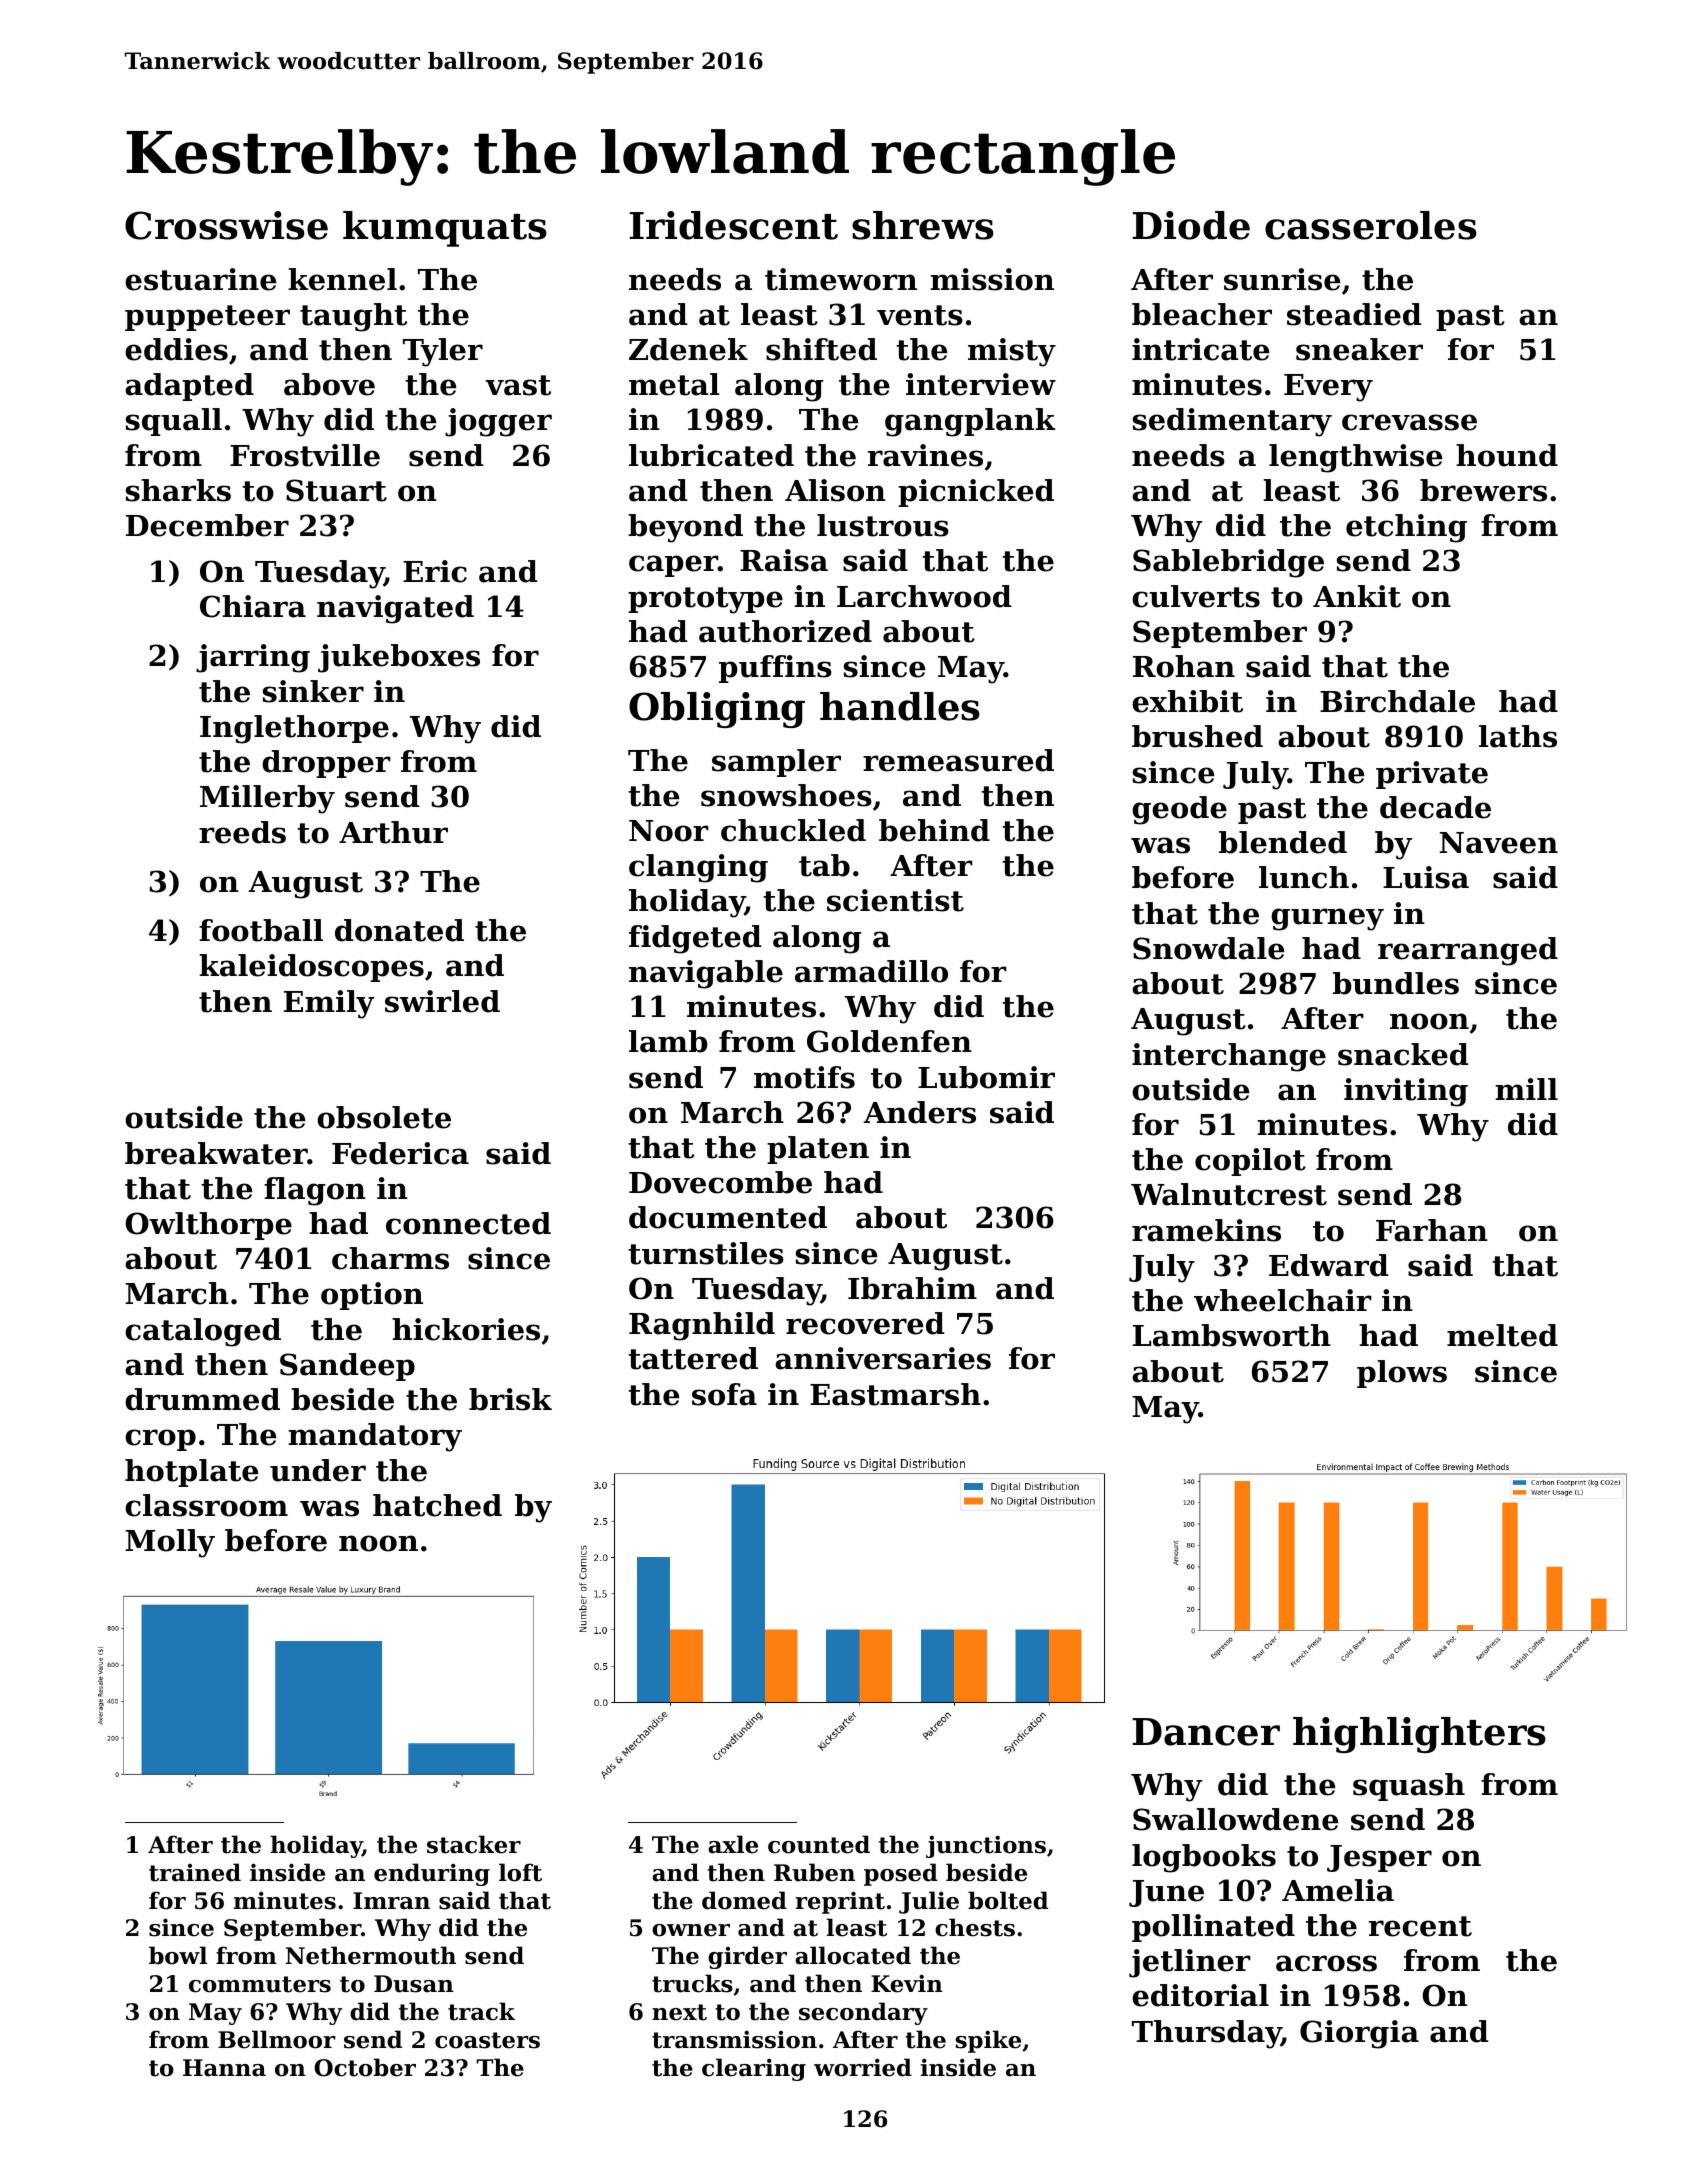  Describe the element at coordinates (1191, 225) in the screenshot. I see `Diode` at that location.
